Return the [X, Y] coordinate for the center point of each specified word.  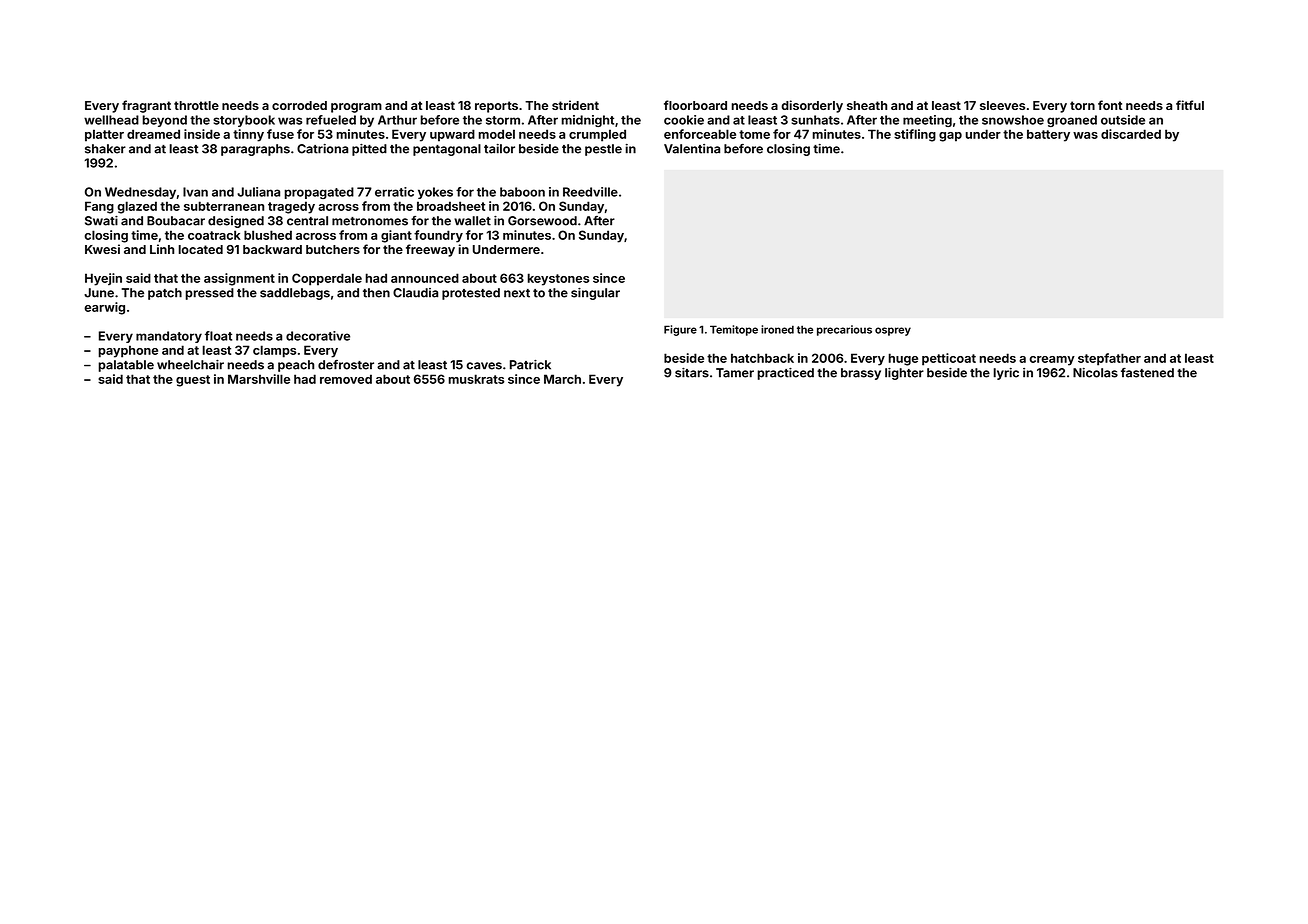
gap [950, 137]
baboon [522, 192]
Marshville [259, 379]
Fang [99, 207]
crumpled [597, 135]
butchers [333, 249]
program [356, 108]
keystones [558, 279]
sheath [867, 105]
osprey [893, 331]
